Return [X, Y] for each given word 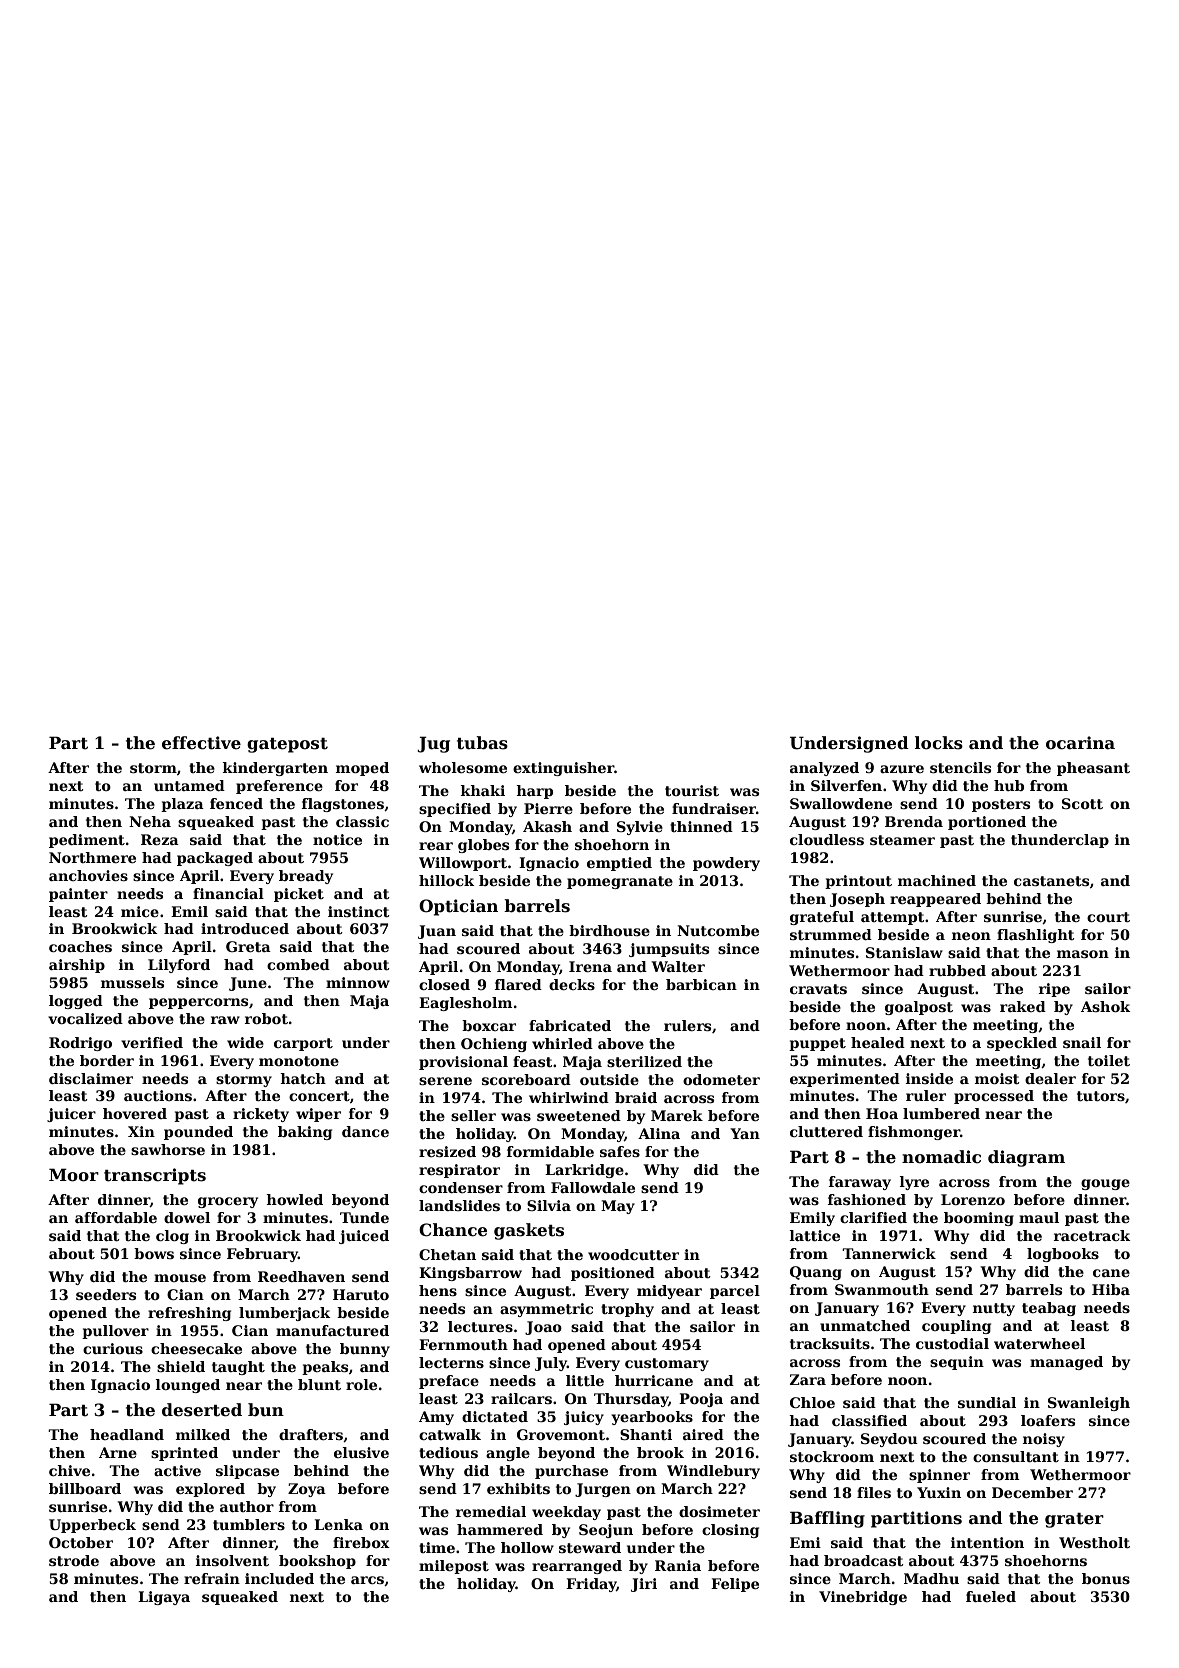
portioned [987, 823]
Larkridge [584, 1171]
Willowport [463, 864]
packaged [215, 859]
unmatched [865, 1325]
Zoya [307, 1490]
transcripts [155, 1176]
